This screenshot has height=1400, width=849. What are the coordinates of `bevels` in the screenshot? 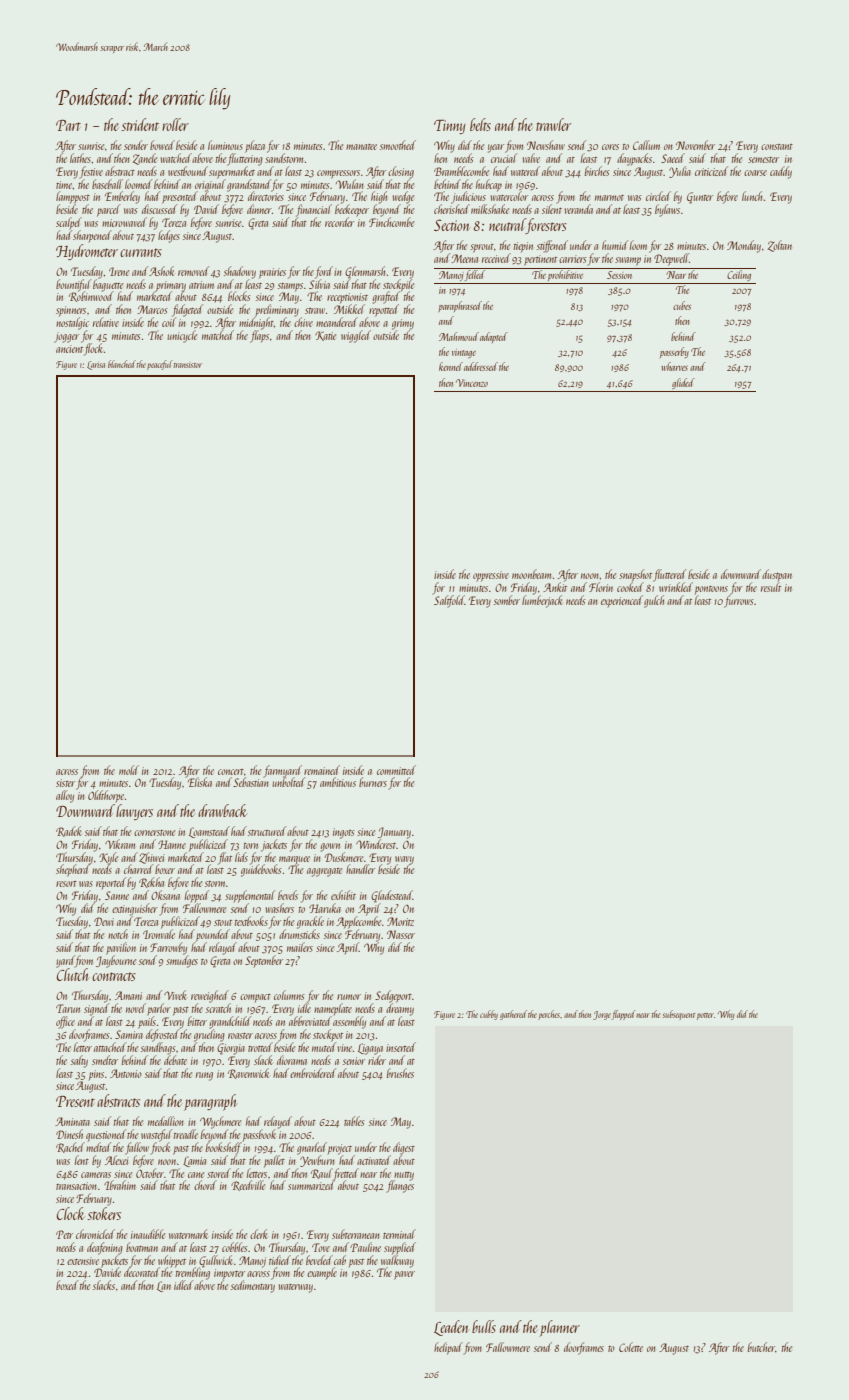 It's located at (288, 895).
